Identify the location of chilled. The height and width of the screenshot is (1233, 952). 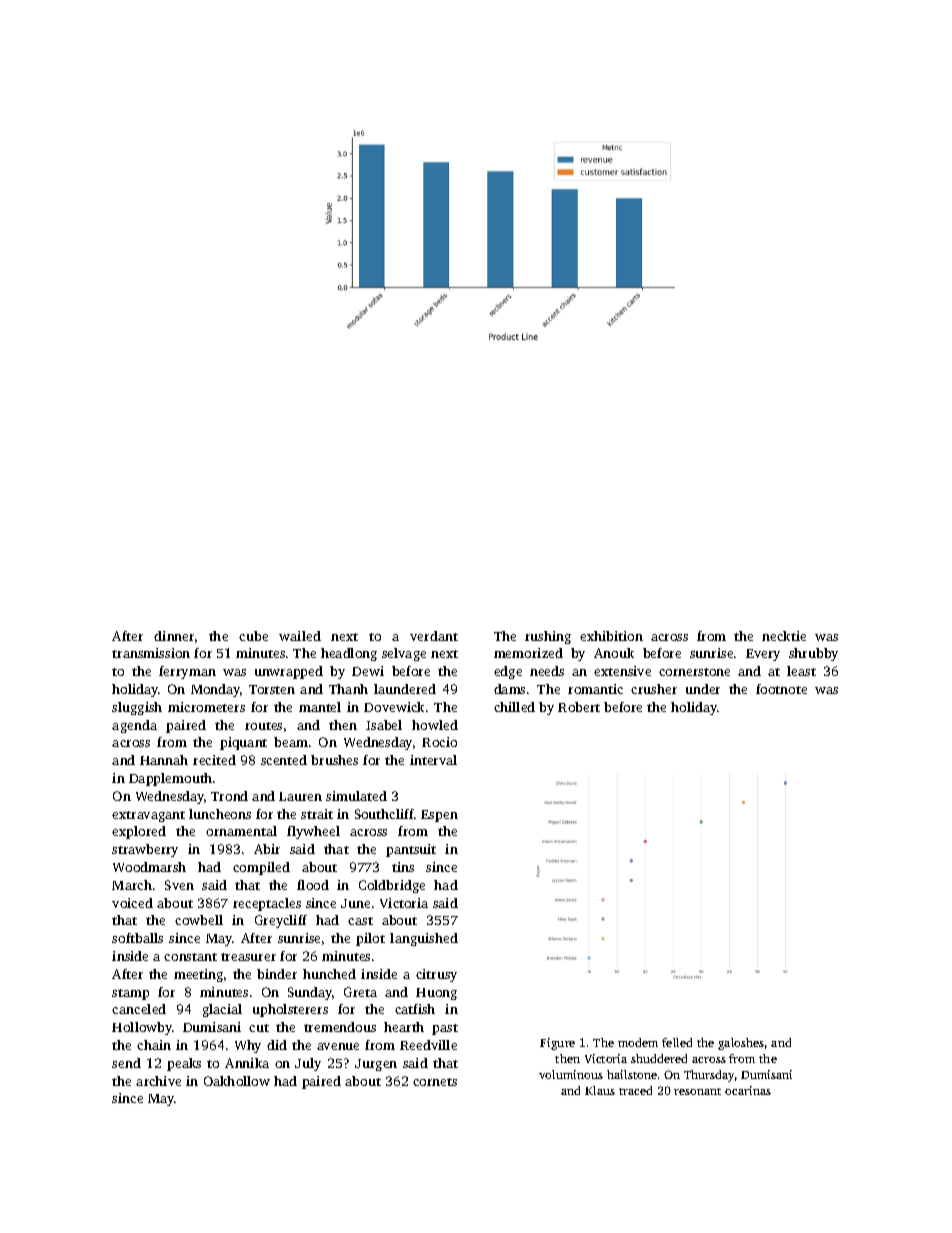
(514, 707).
